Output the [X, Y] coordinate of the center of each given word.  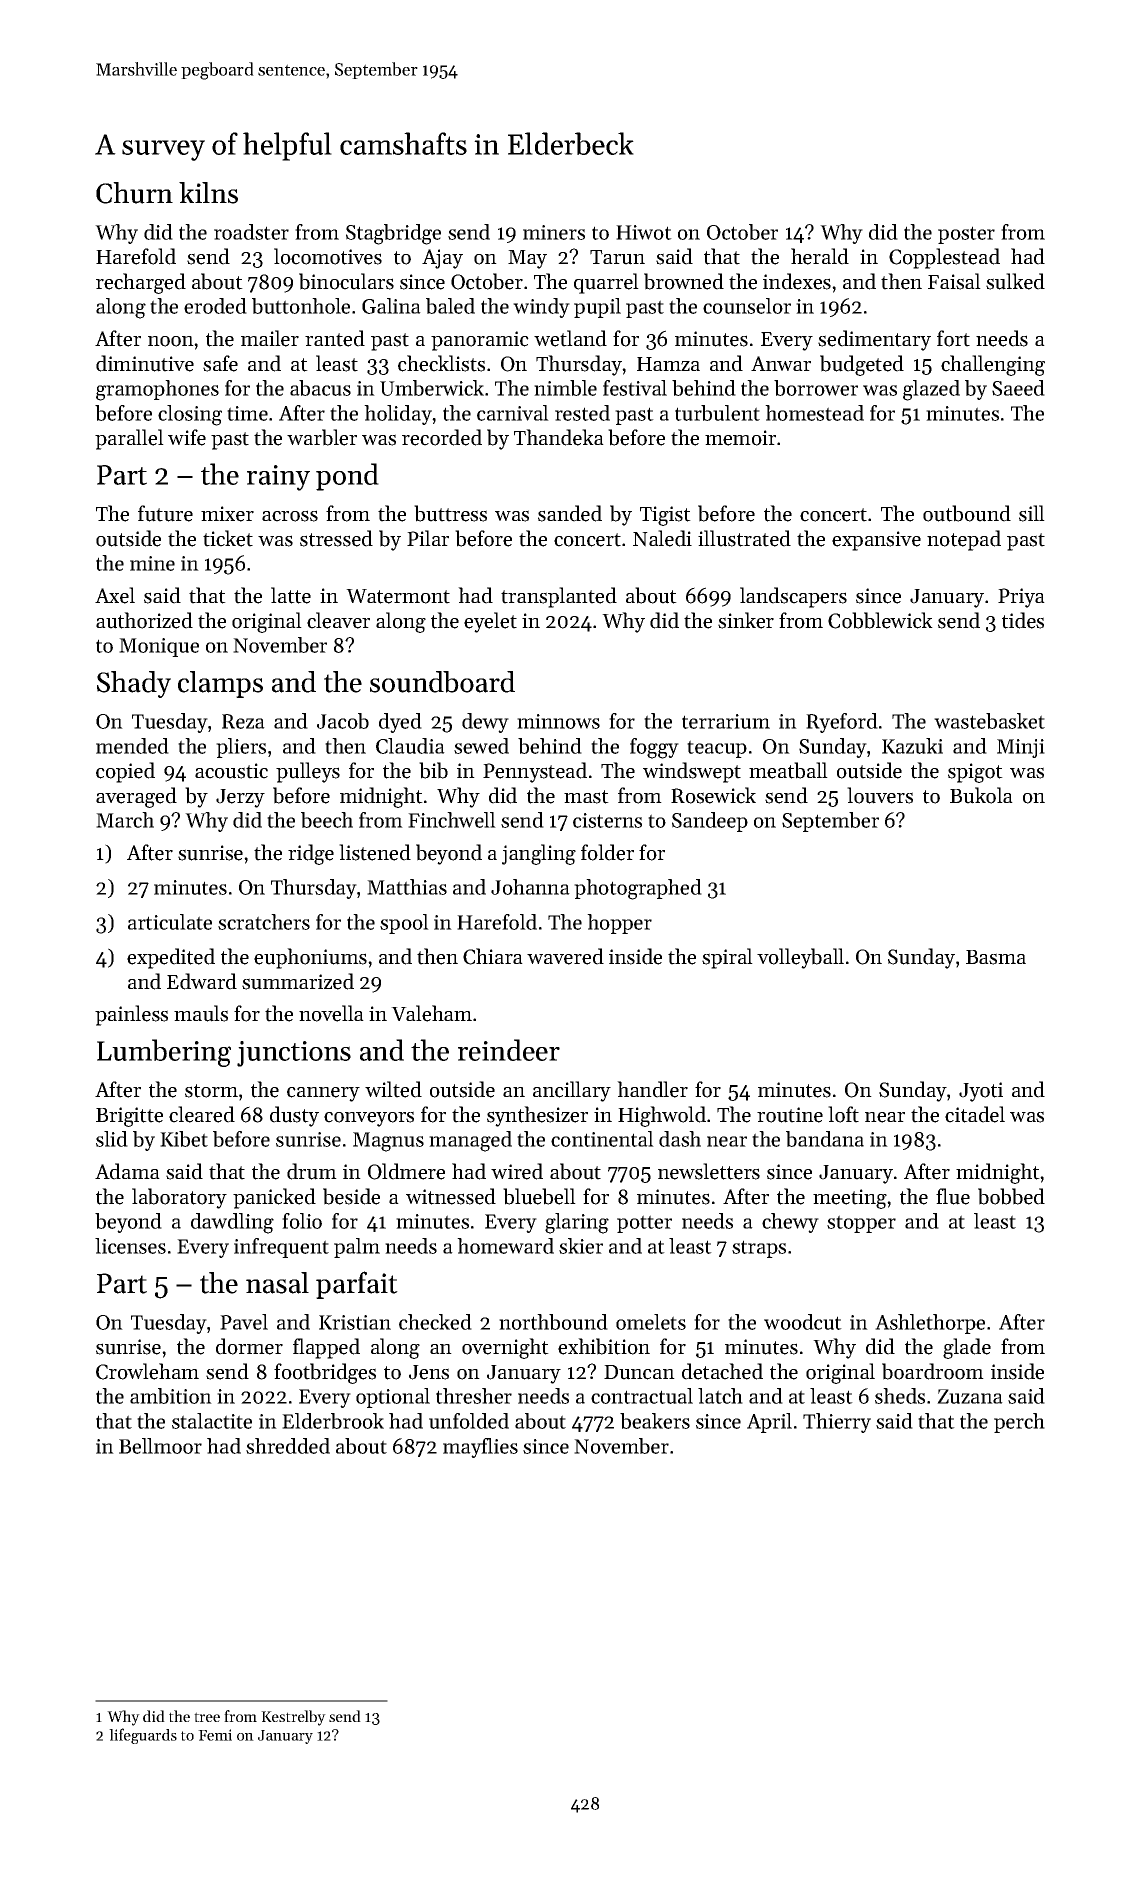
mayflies [480, 1448]
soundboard [442, 682]
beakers [655, 1421]
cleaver [338, 620]
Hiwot [644, 232]
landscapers [793, 597]
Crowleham [147, 1371]
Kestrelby [293, 1718]
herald [820, 256]
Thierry [837, 1423]
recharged [141, 283]
